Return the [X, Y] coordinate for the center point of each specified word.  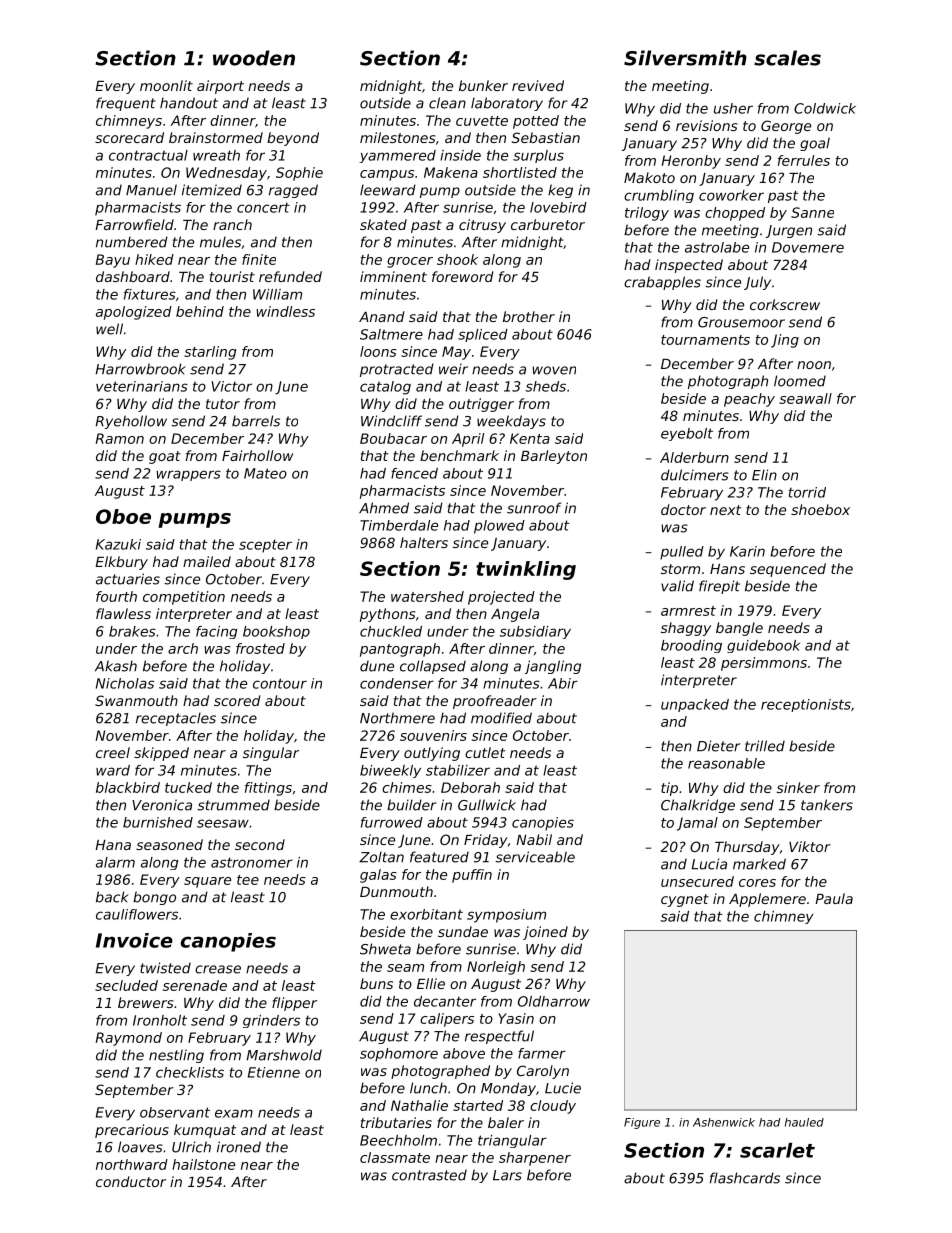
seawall [805, 398]
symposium [506, 916]
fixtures [150, 294]
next [725, 510]
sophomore [399, 1055]
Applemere [767, 900]
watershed [427, 596]
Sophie [299, 174]
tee [248, 880]
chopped [735, 214]
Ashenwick [724, 1122]
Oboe [123, 516]
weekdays [511, 422]
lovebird [558, 207]
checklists [190, 1072]
